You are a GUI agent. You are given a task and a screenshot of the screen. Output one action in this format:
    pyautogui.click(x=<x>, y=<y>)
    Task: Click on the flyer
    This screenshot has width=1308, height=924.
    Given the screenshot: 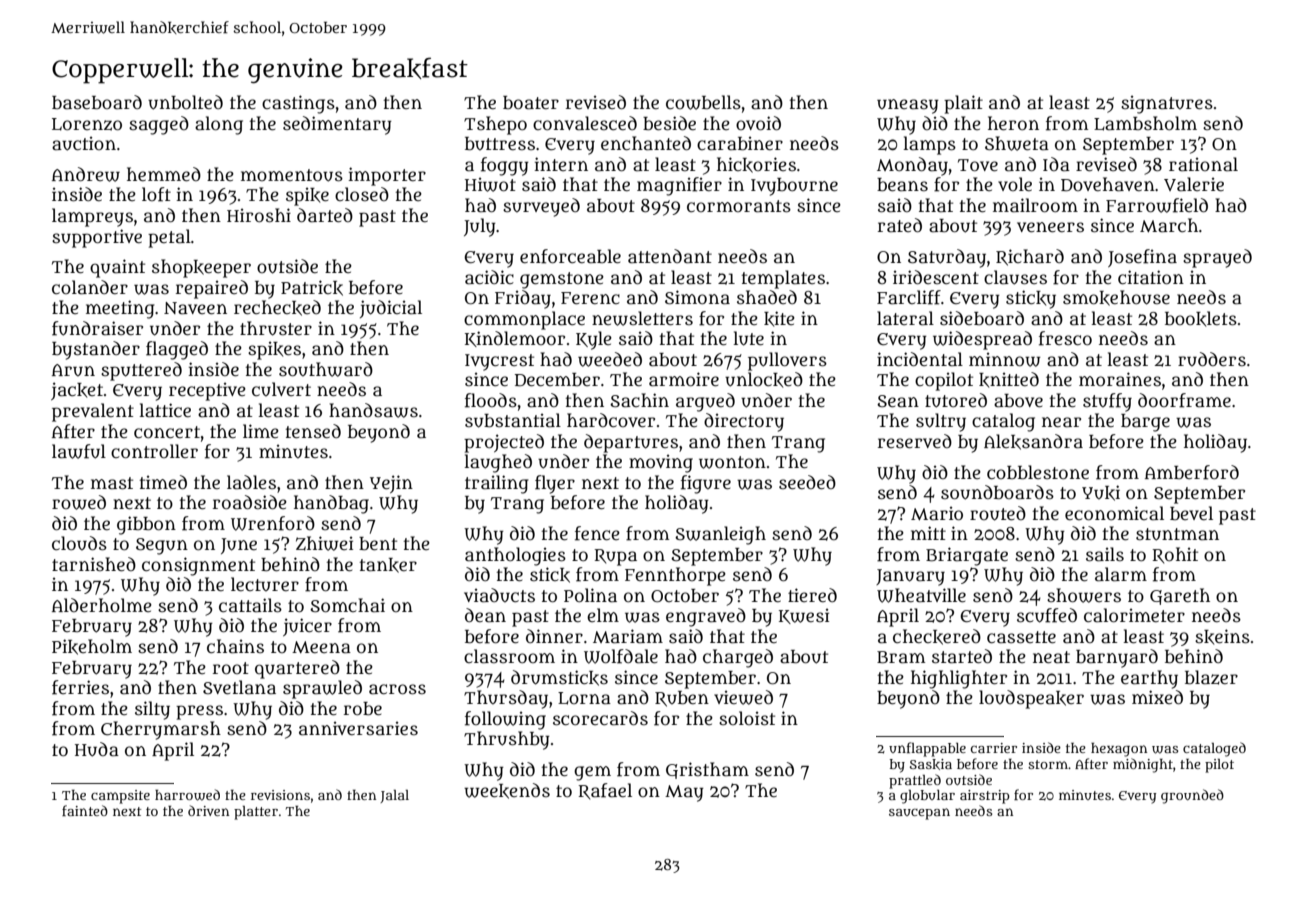 What is the action you would take?
    pyautogui.click(x=555, y=484)
